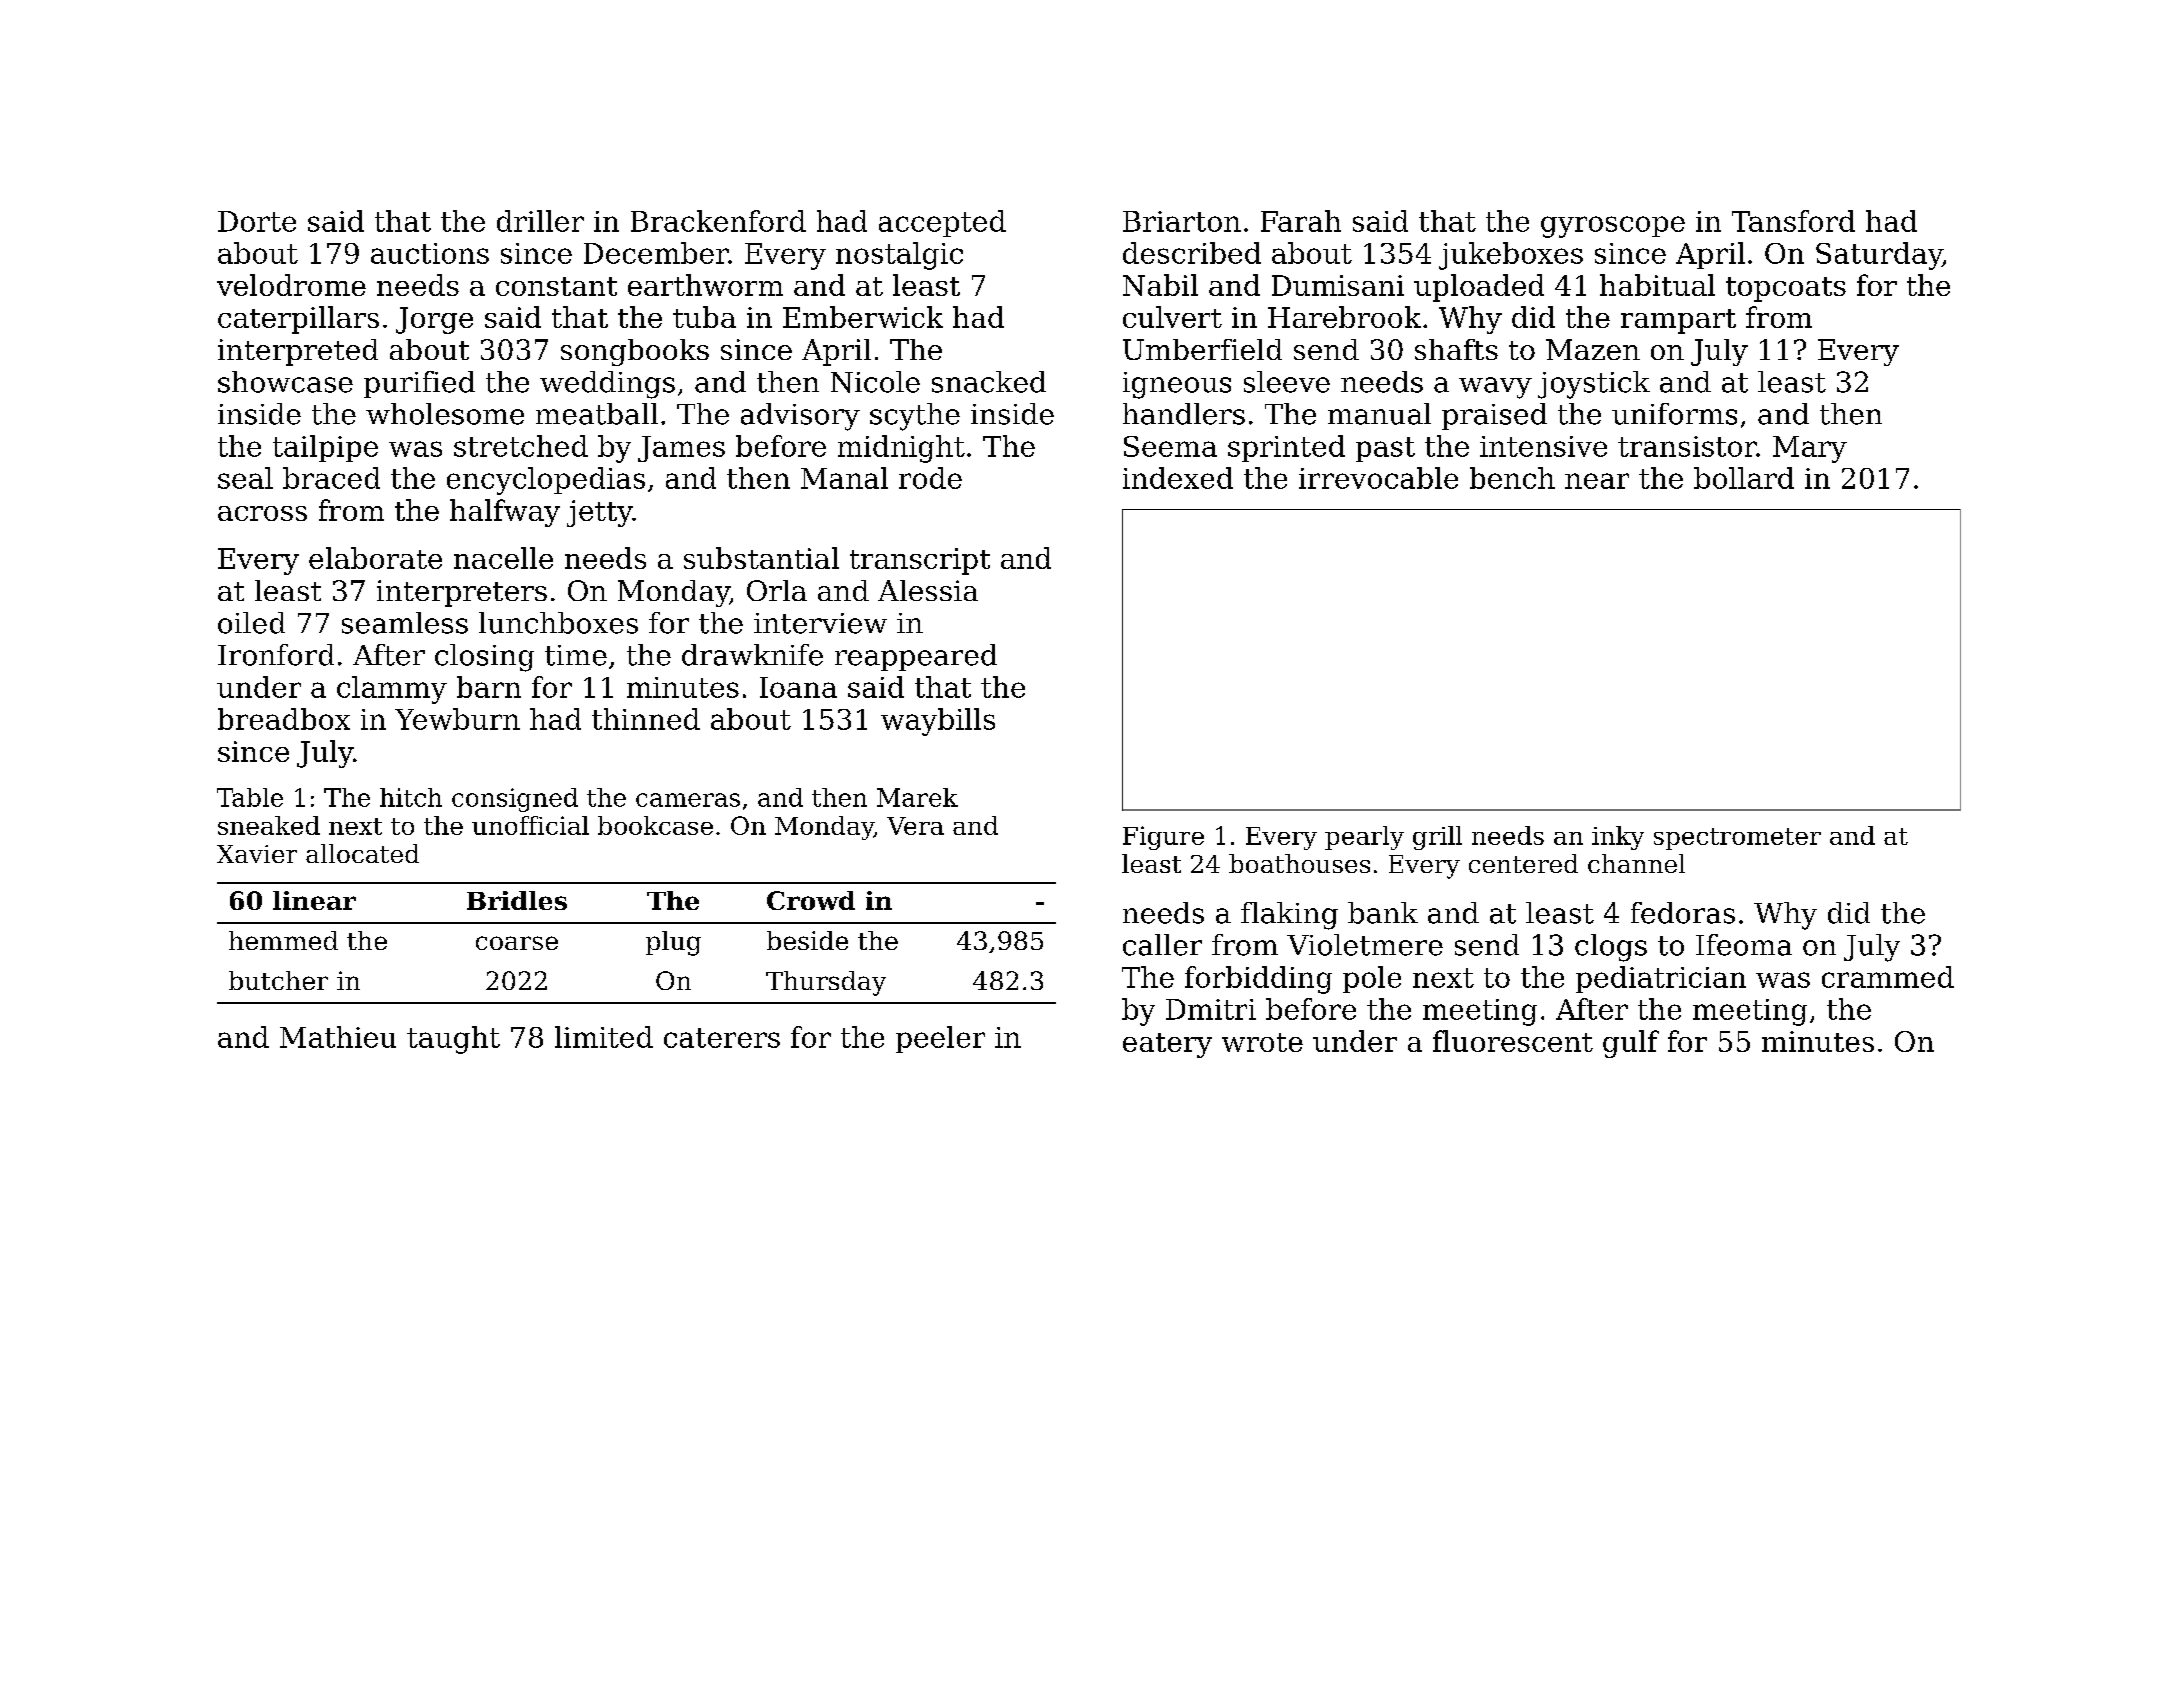  Describe the element at coordinates (462, 593) in the page. I see `interpreters` at that location.
